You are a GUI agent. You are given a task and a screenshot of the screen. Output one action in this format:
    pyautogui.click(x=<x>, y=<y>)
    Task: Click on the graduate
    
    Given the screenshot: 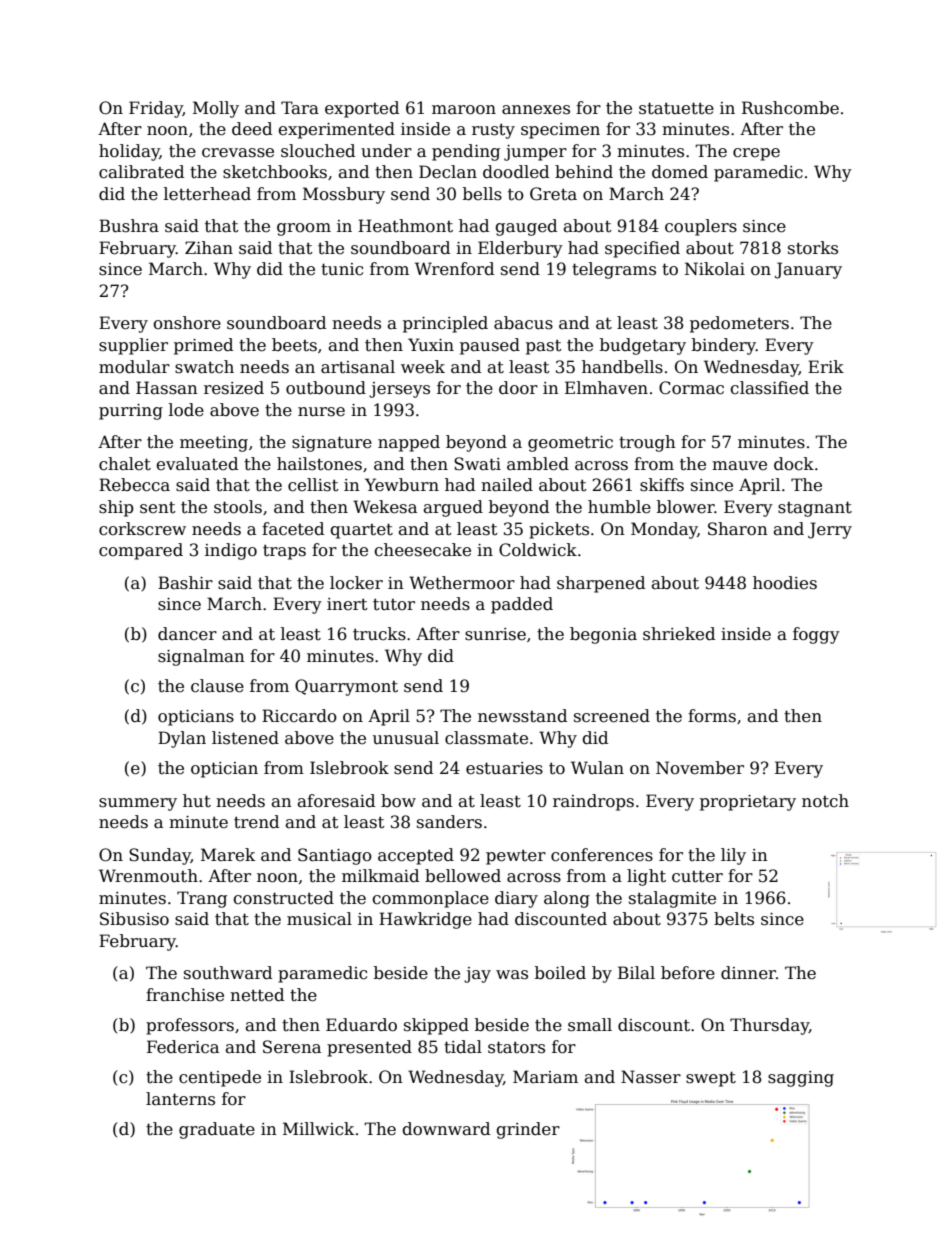 What is the action you would take?
    pyautogui.click(x=217, y=1130)
